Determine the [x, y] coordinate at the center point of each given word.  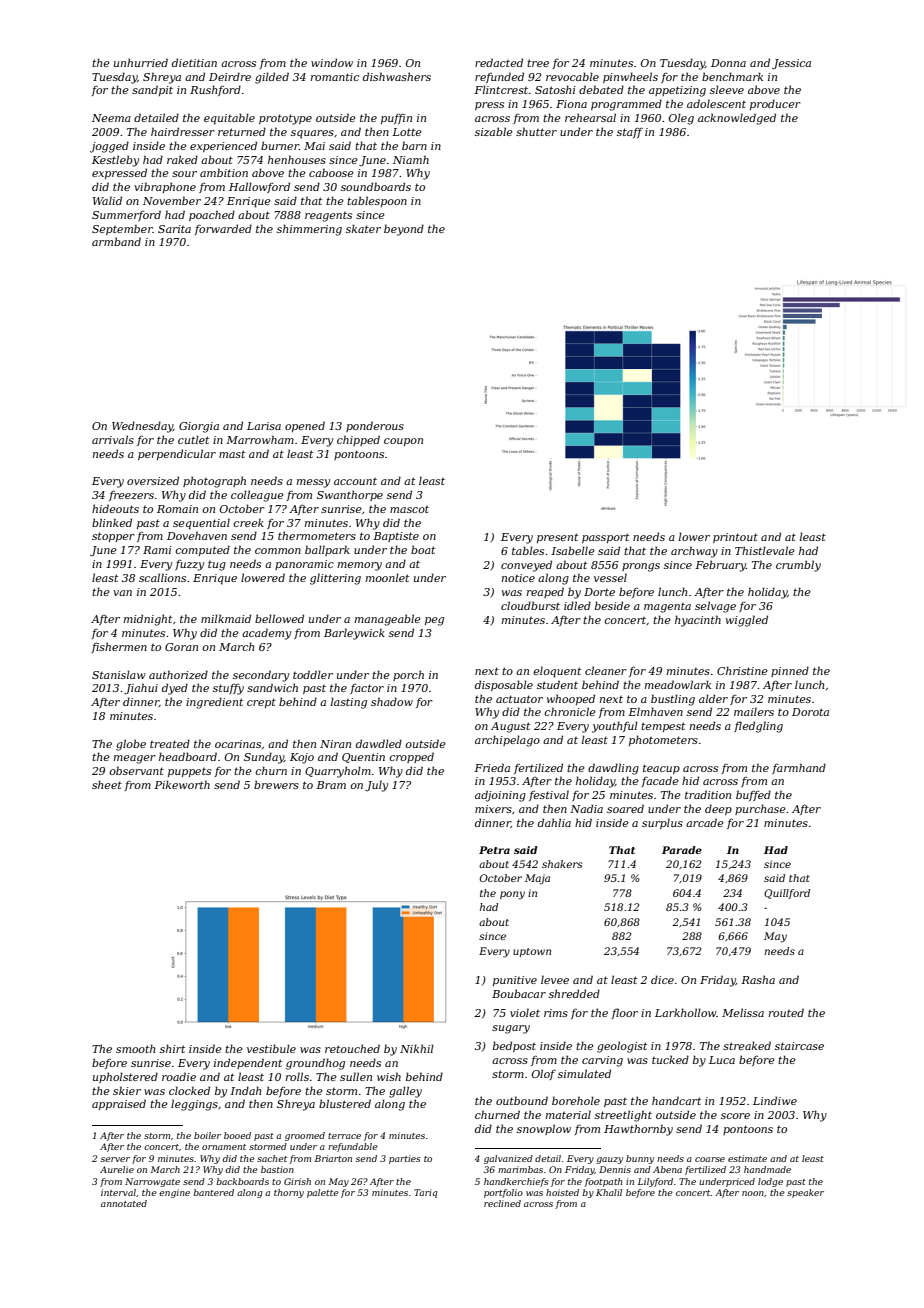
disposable [504, 685]
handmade [767, 1169]
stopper [113, 537]
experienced [223, 146]
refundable [353, 1147]
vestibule [271, 1048]
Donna [728, 63]
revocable [572, 76]
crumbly [798, 566]
